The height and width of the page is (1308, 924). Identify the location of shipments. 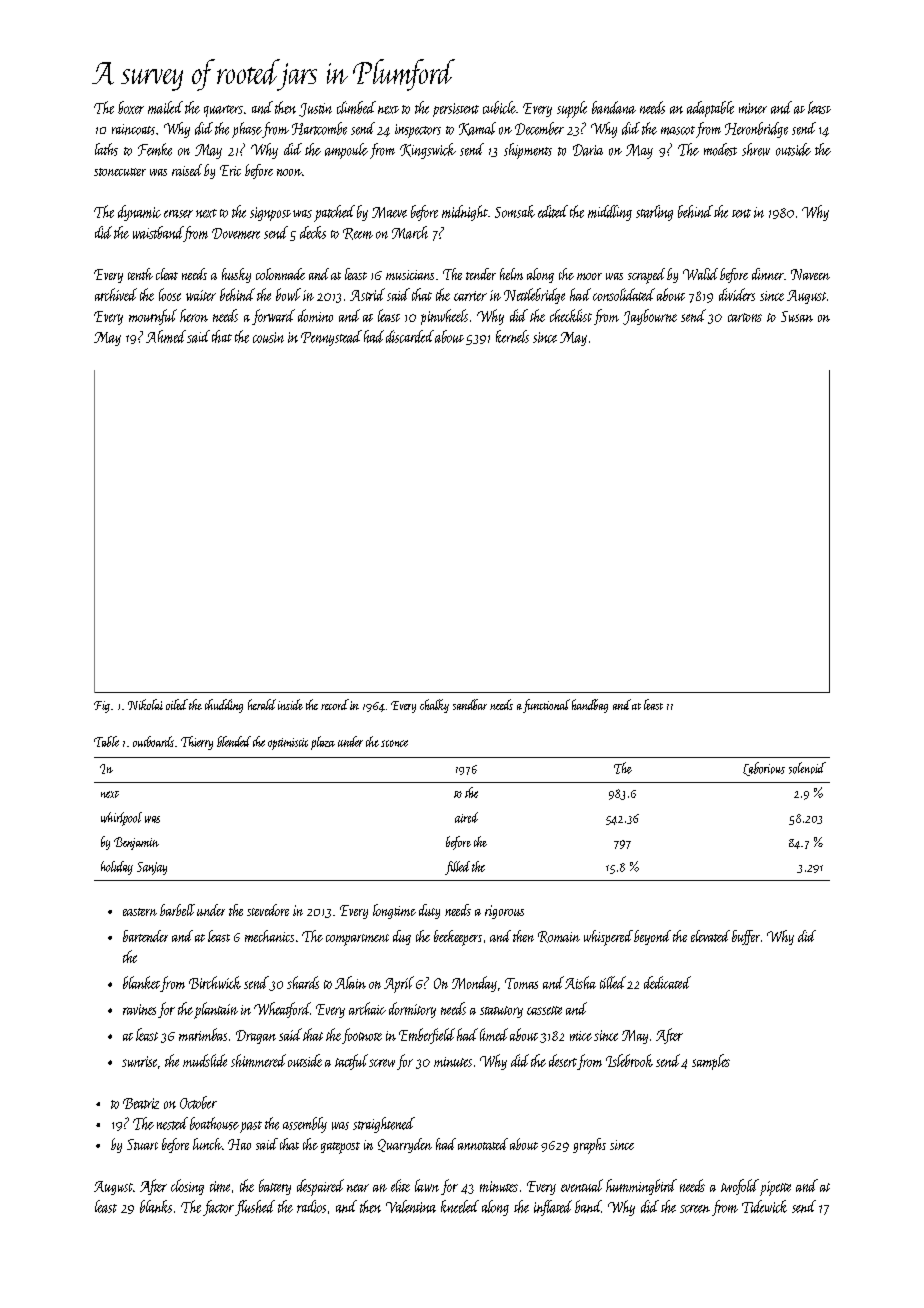
(528, 151).
